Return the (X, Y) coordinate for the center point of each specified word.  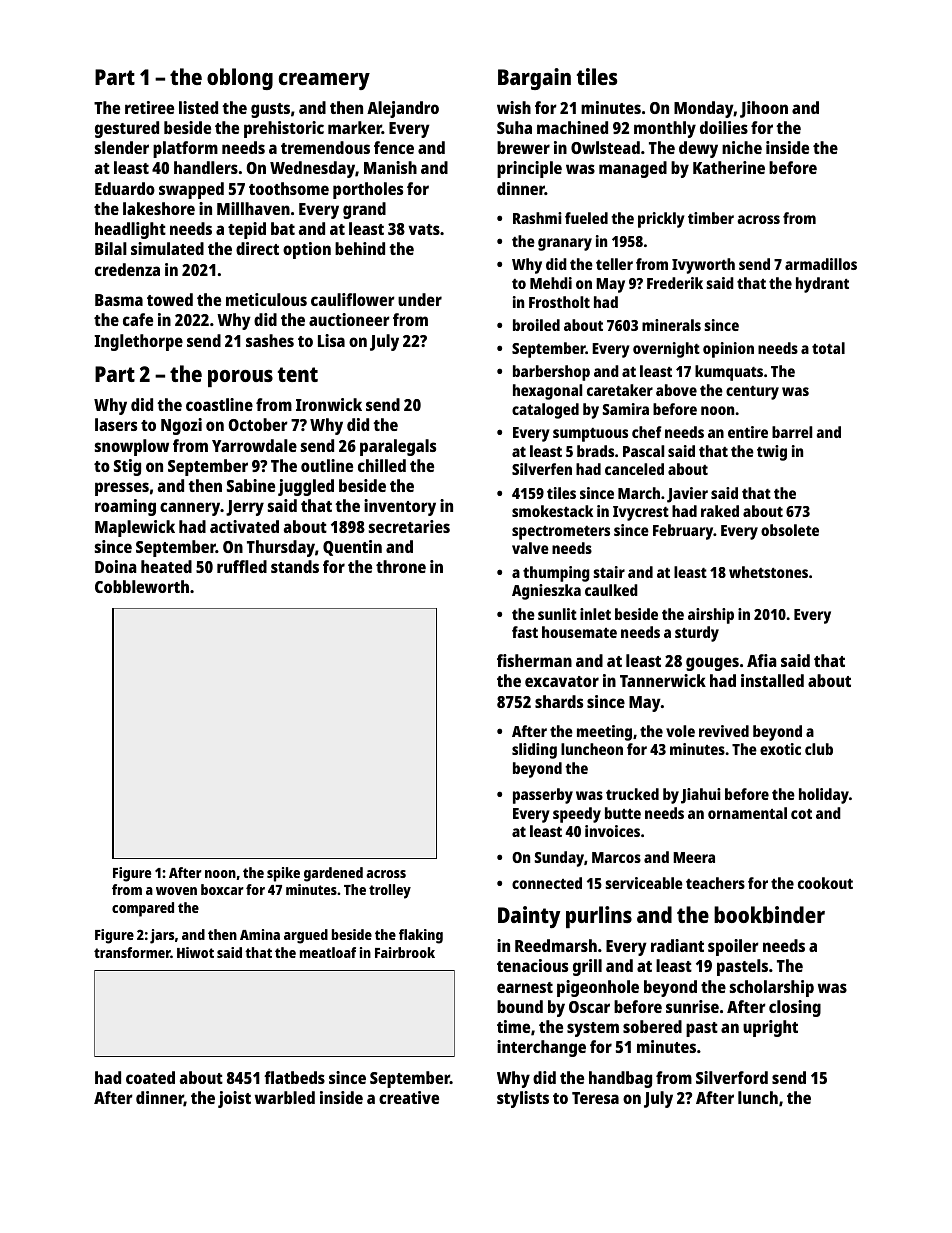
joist (234, 1099)
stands (295, 566)
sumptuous (590, 435)
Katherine (729, 167)
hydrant (822, 285)
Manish (390, 167)
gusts (270, 110)
